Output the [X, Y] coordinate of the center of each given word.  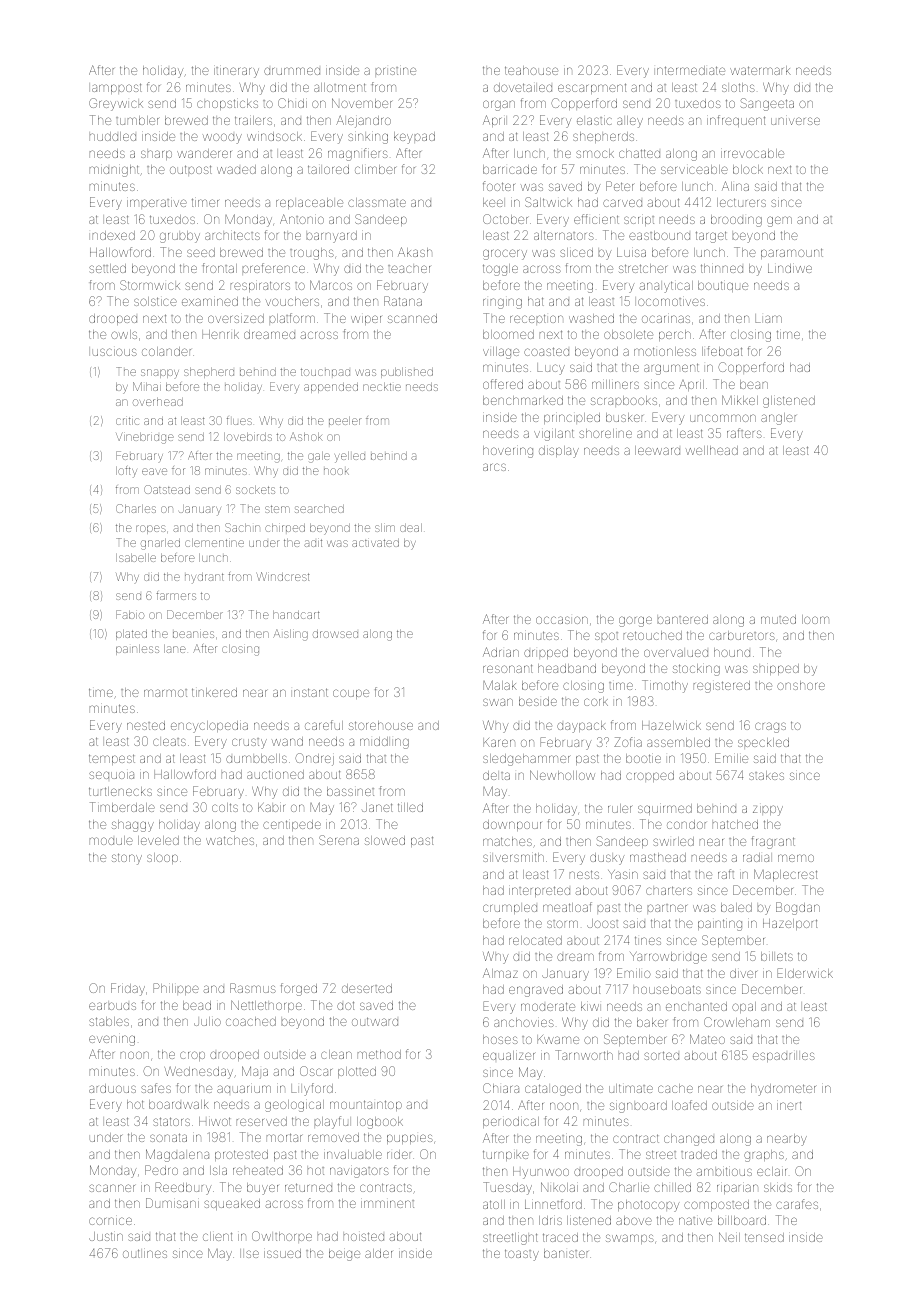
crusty [249, 743]
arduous [112, 1088]
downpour [512, 825]
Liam [768, 318]
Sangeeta [767, 104]
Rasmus [253, 988]
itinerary [236, 72]
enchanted [696, 1006]
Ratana [403, 301]
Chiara [501, 1088]
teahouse [531, 70]
